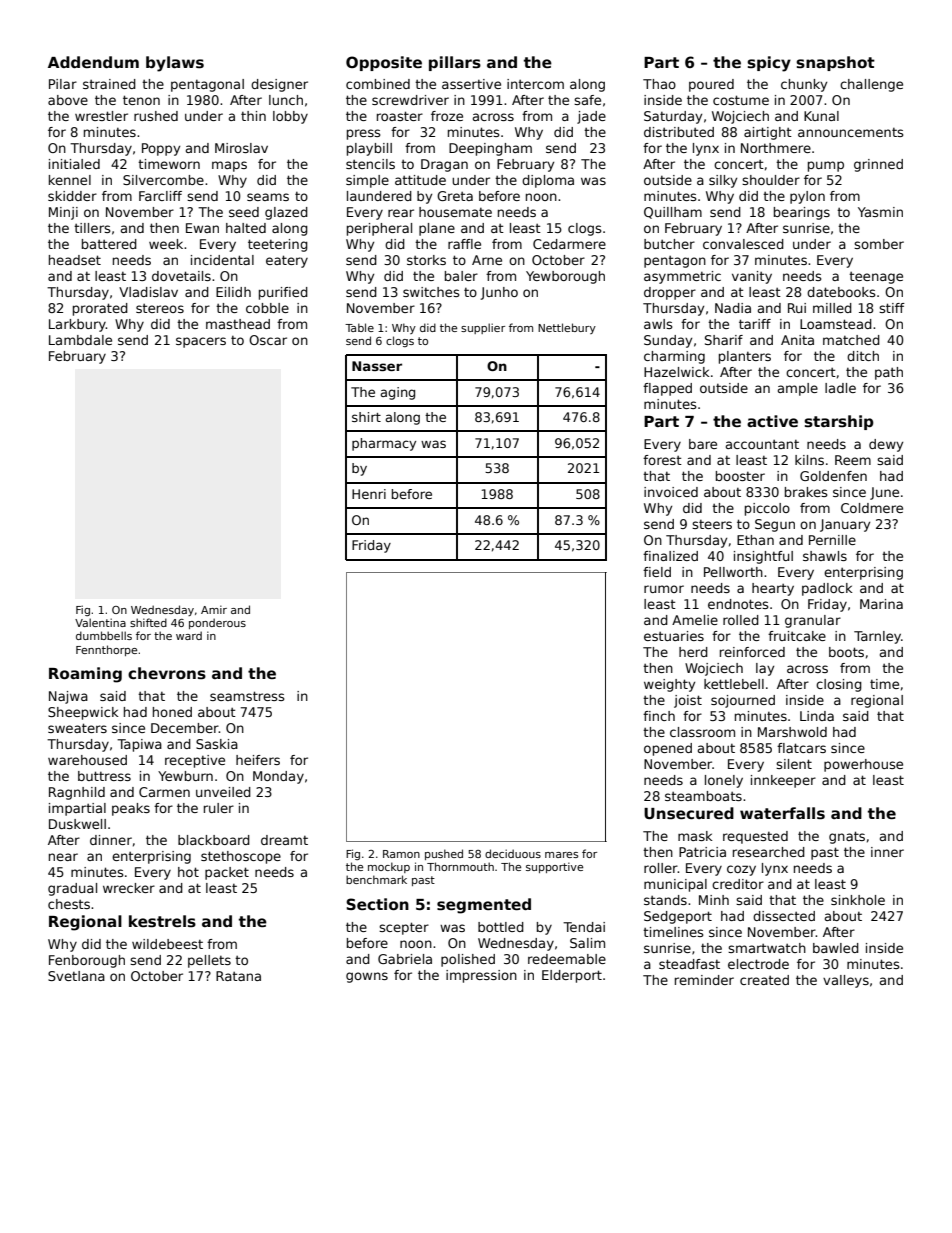 The height and width of the image is (1233, 952). What do you see at coordinates (769, 64) in the image?
I see `spicy` at bounding box center [769, 64].
